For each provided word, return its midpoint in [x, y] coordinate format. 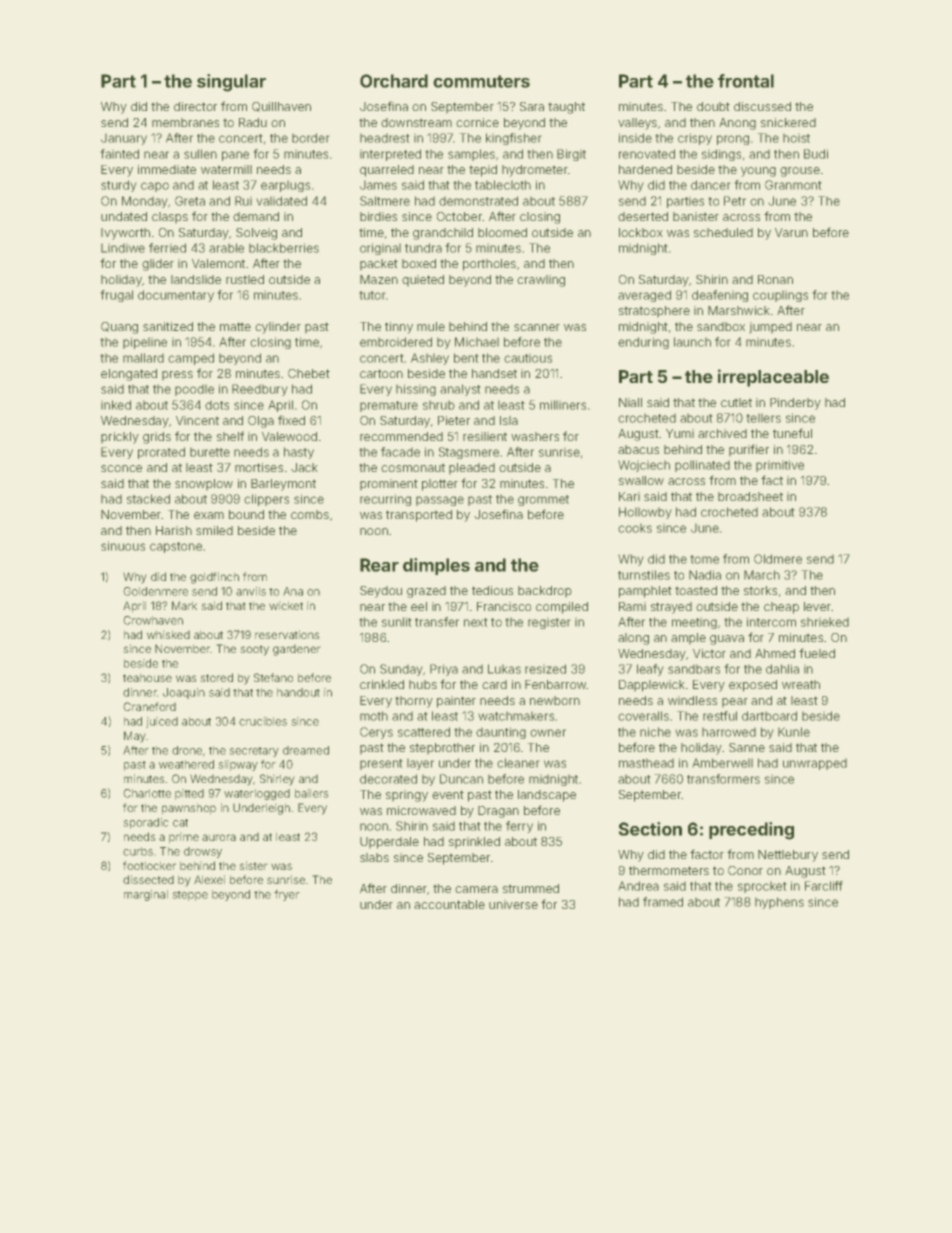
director [195, 106]
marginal [146, 895]
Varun [791, 232]
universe [513, 904]
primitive [780, 466]
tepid [483, 171]
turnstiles [644, 575]
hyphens [779, 903]
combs [310, 514]
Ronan [775, 279]
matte [235, 326]
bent [466, 358]
